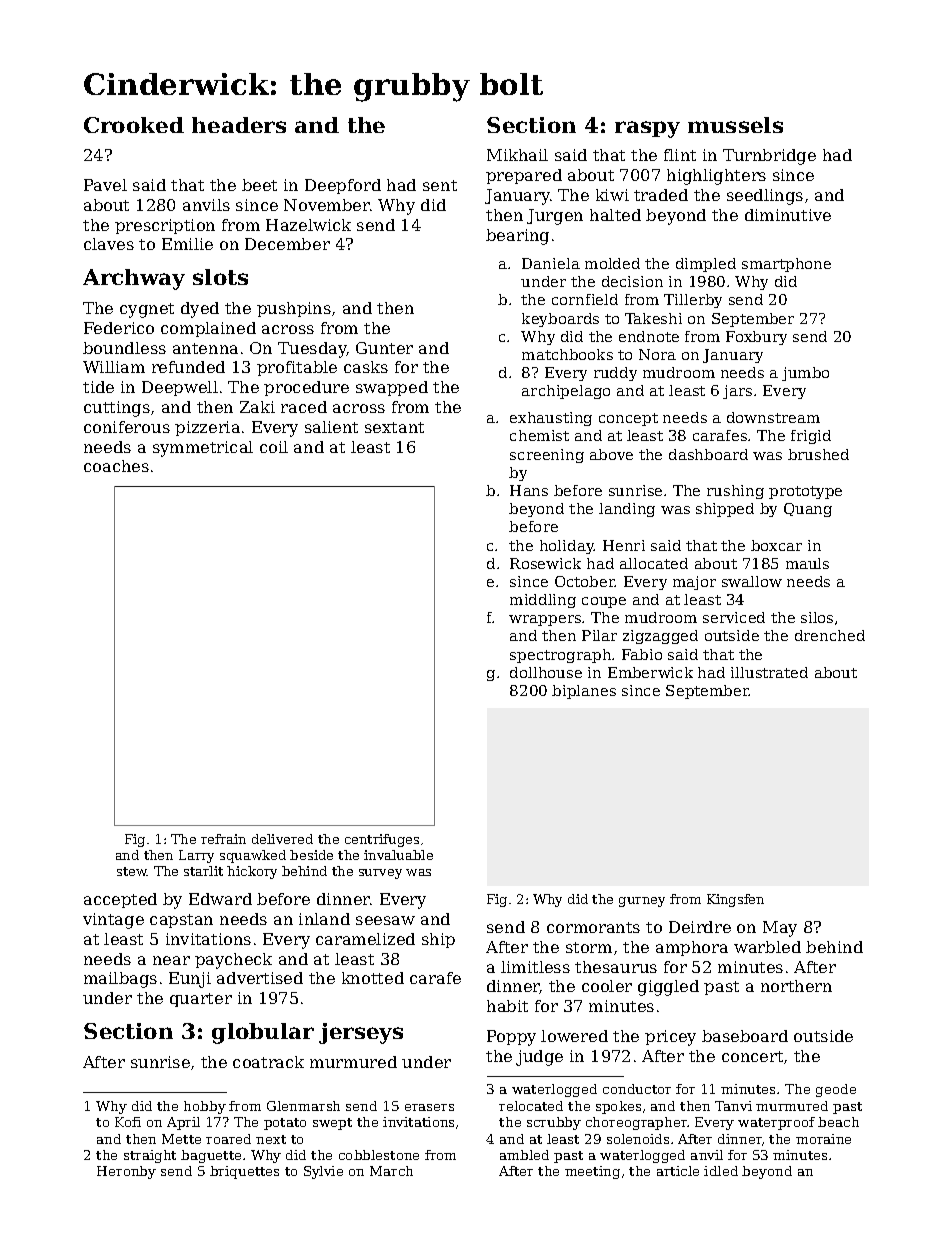  I want to click on coaches, so click(116, 466).
